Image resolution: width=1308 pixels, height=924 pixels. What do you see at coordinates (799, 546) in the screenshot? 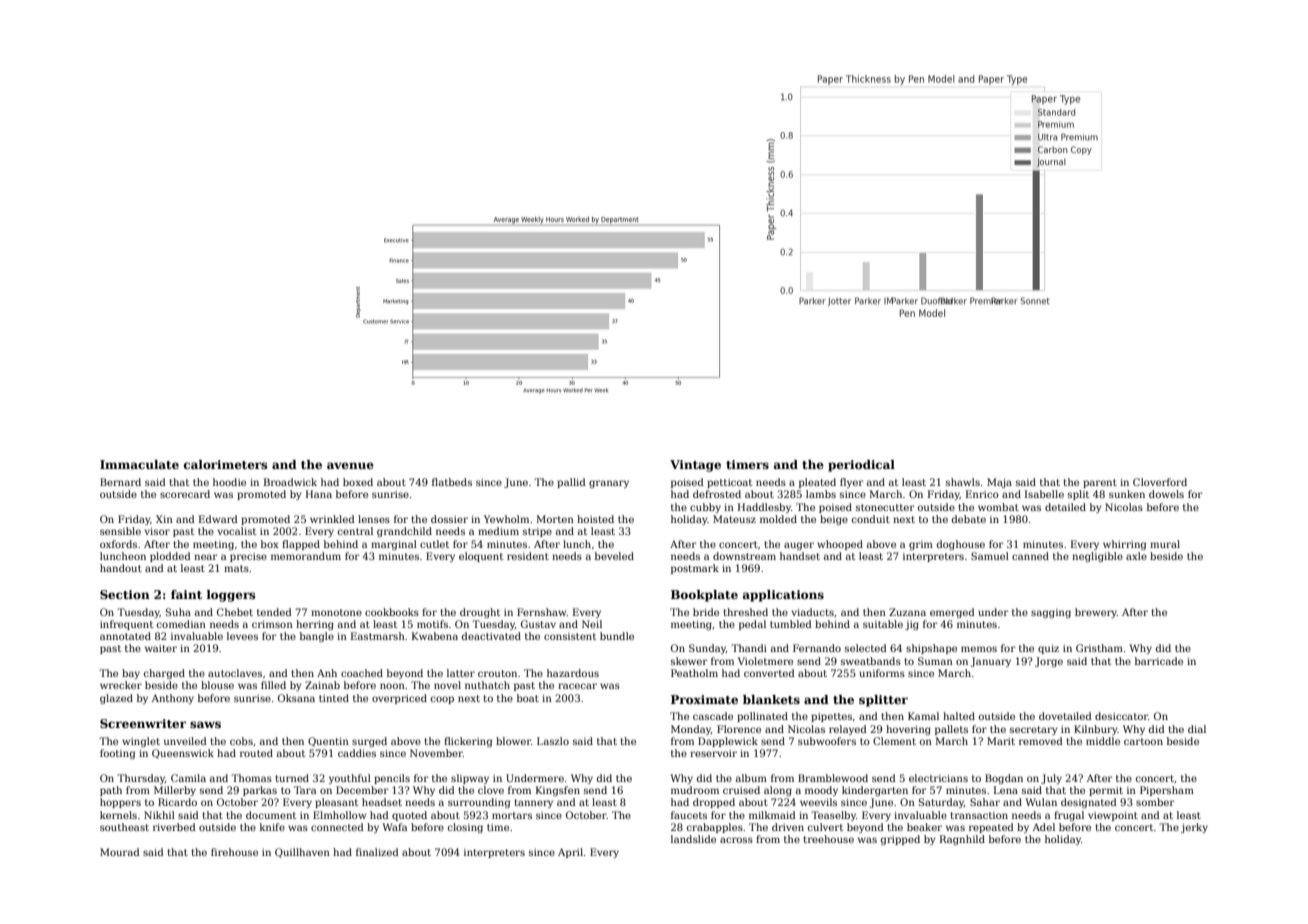
I see `auger` at bounding box center [799, 546].
